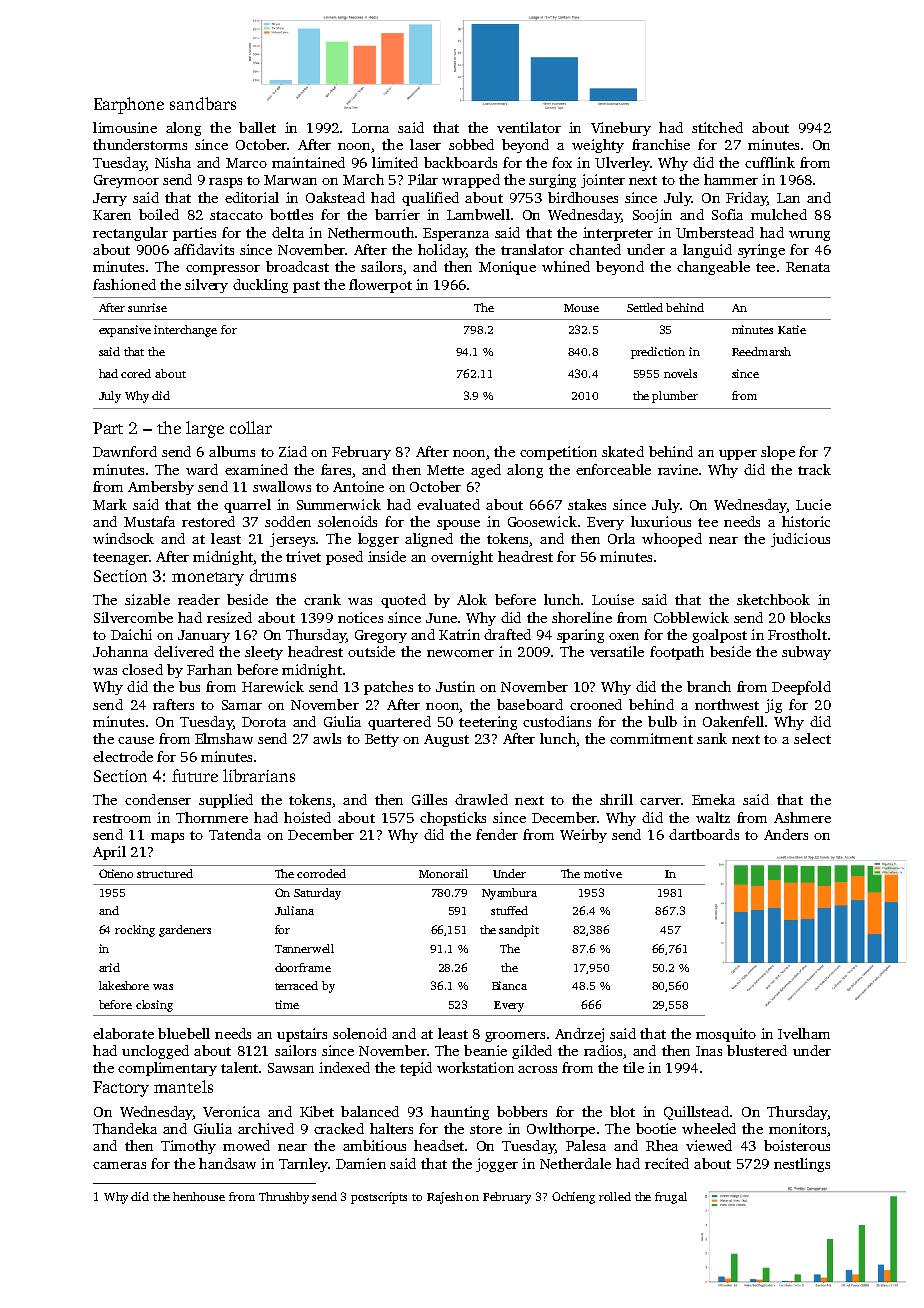 The image size is (924, 1308). What do you see at coordinates (445, 1198) in the document?
I see `Rajesh` at bounding box center [445, 1198].
